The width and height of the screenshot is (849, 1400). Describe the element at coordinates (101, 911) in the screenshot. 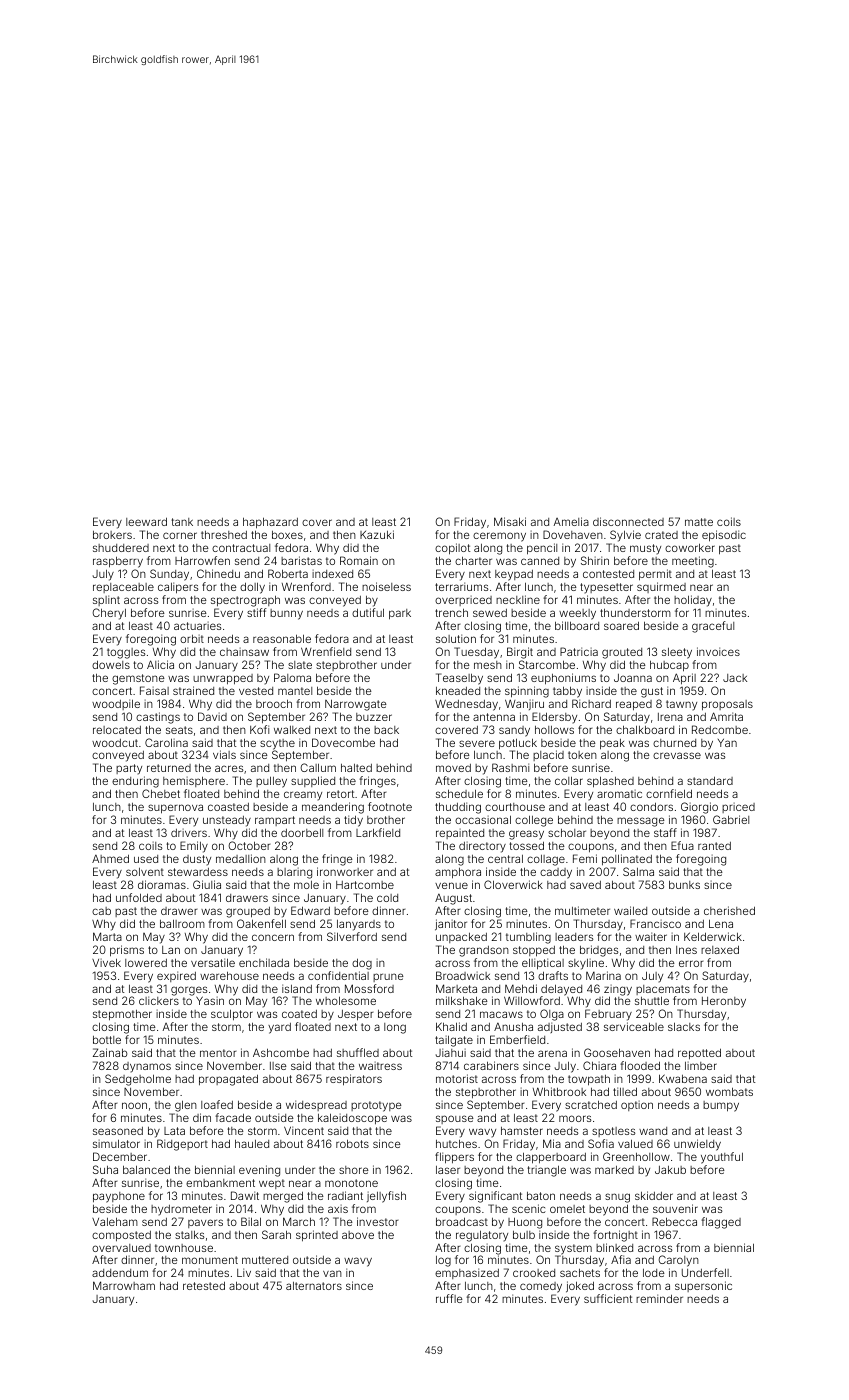

I see `cab` at that location.
